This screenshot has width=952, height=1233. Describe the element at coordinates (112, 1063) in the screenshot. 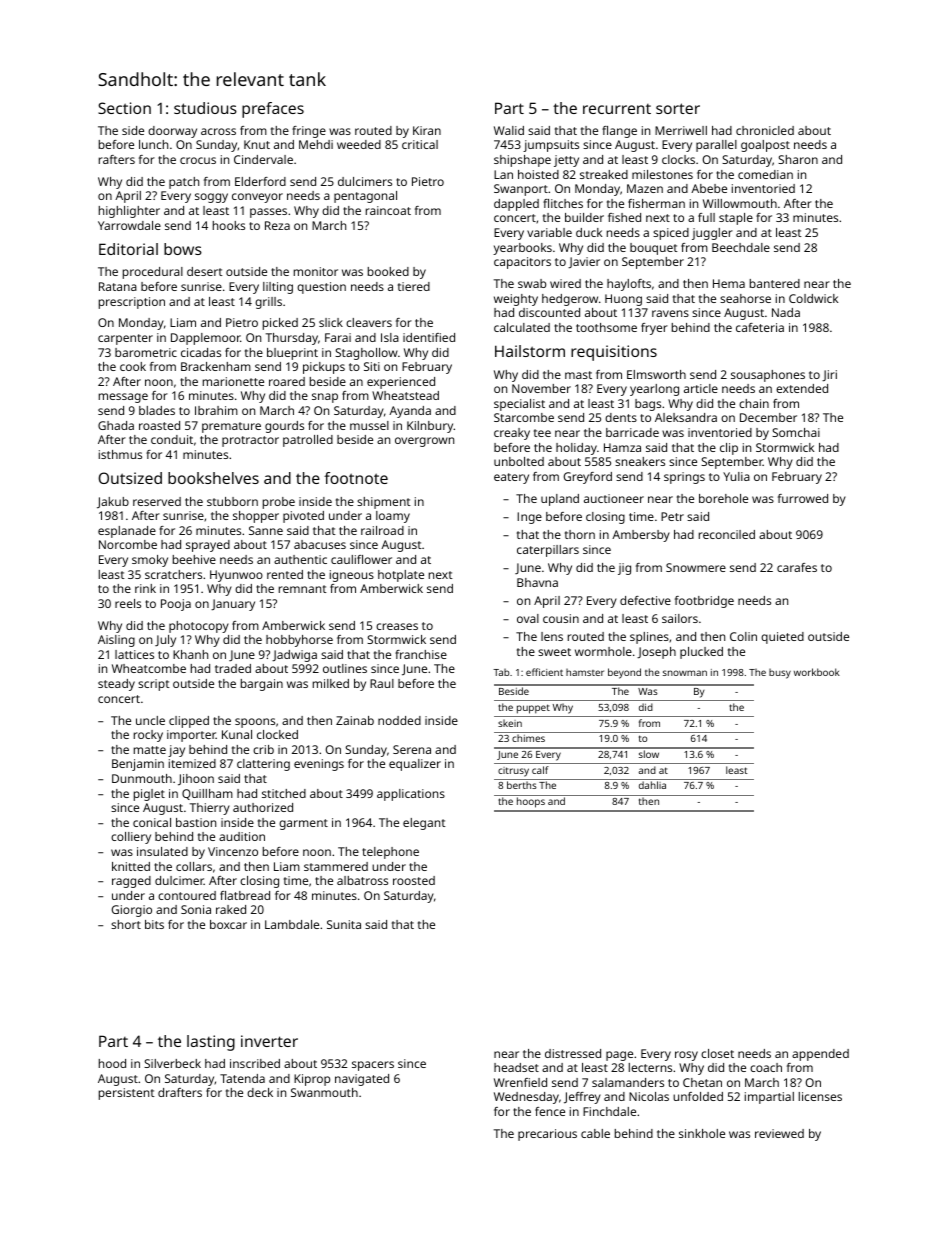

I see `hood` at that location.
